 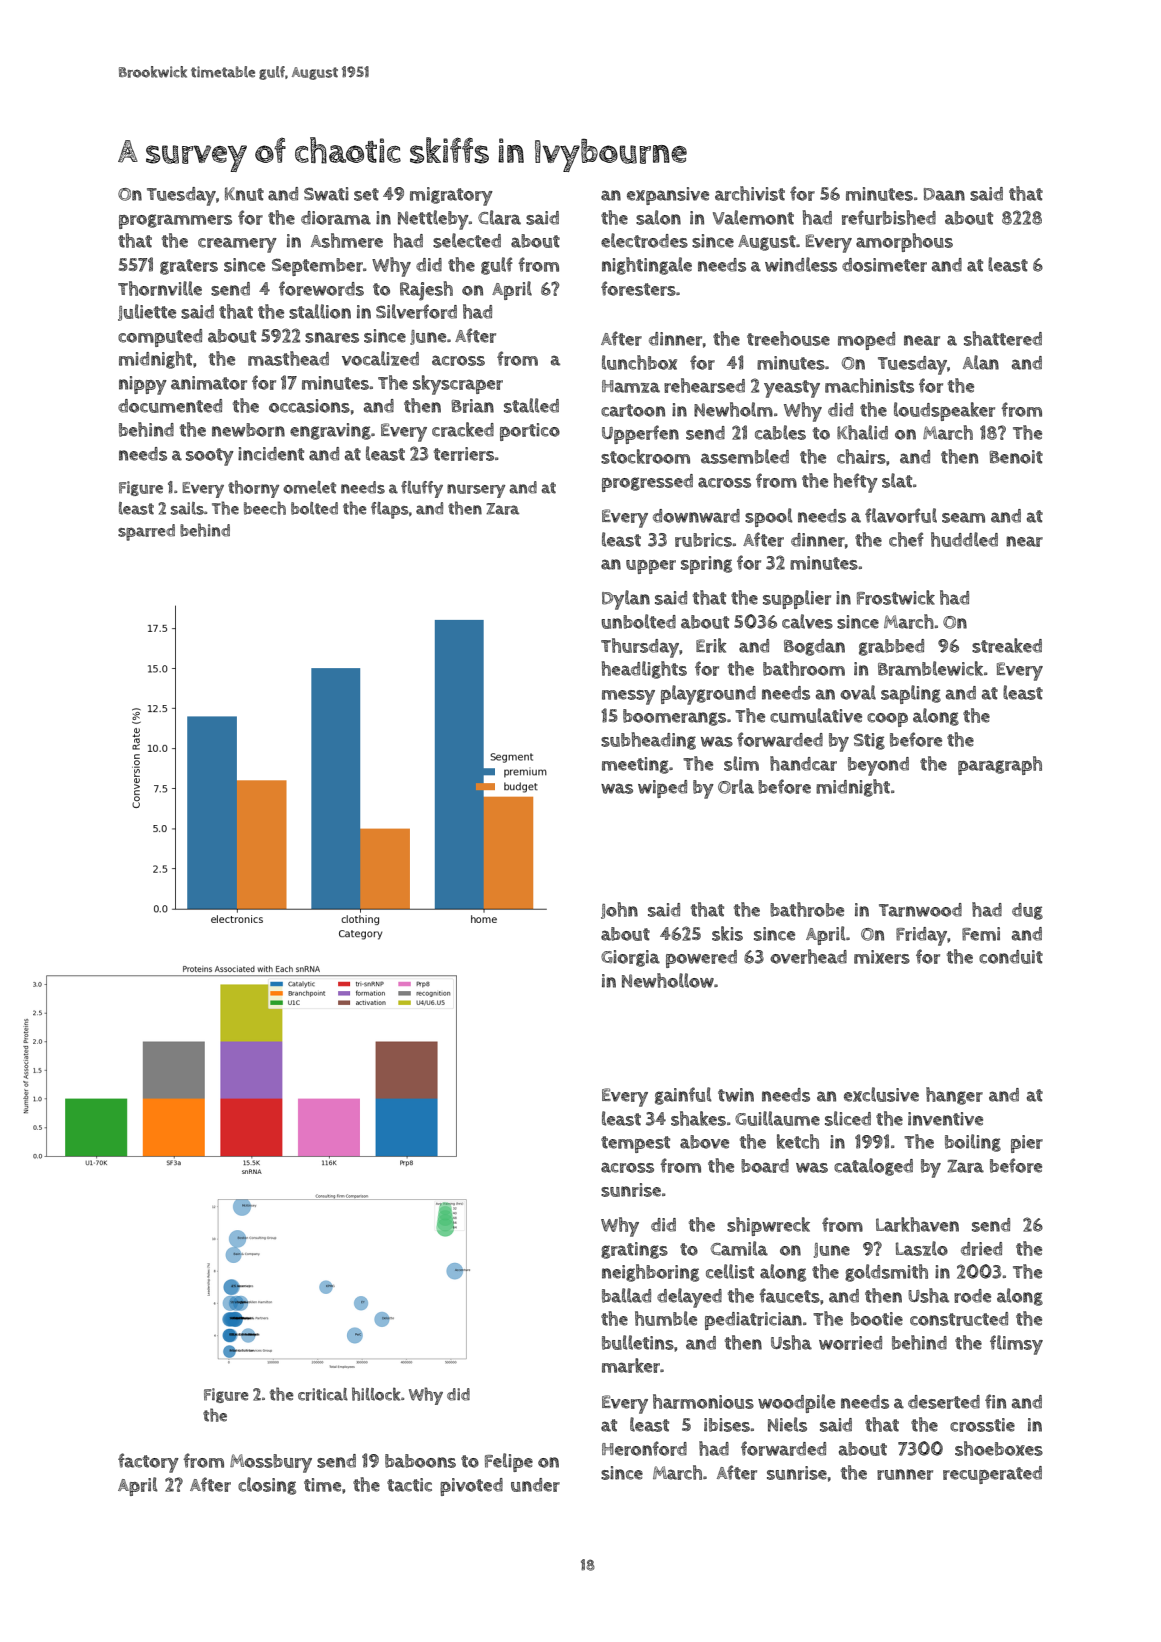 I want to click on Giorgia, so click(x=630, y=958).
